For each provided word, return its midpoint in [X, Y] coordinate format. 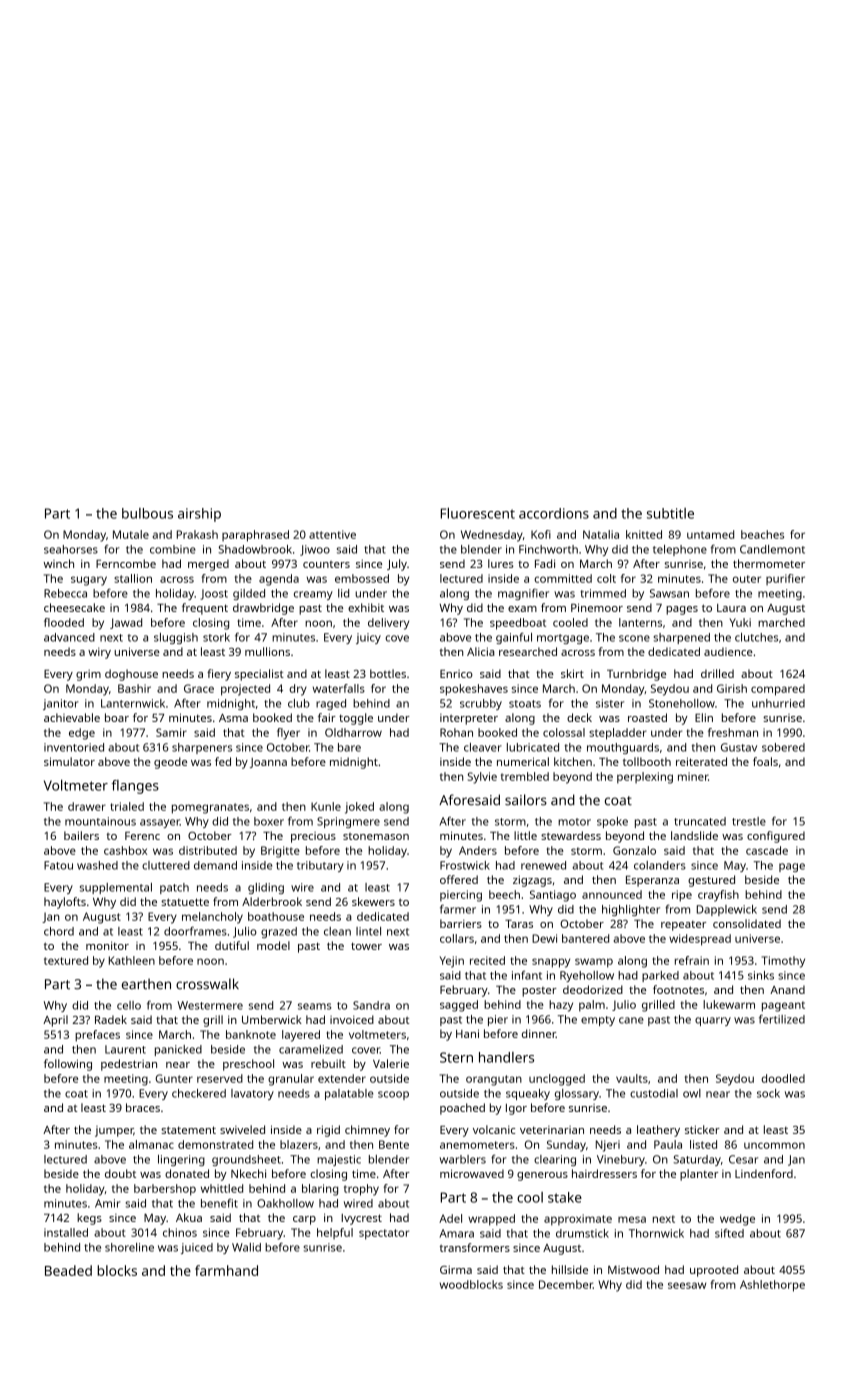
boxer [269, 821]
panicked [178, 1050]
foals [765, 761]
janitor [61, 704]
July [397, 565]
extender [342, 1078]
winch [59, 563]
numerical [523, 761]
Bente [394, 1144]
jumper [114, 1131]
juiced [197, 1248]
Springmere [348, 822]
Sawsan [669, 593]
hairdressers [604, 1173]
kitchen [573, 761]
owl [692, 1093]
